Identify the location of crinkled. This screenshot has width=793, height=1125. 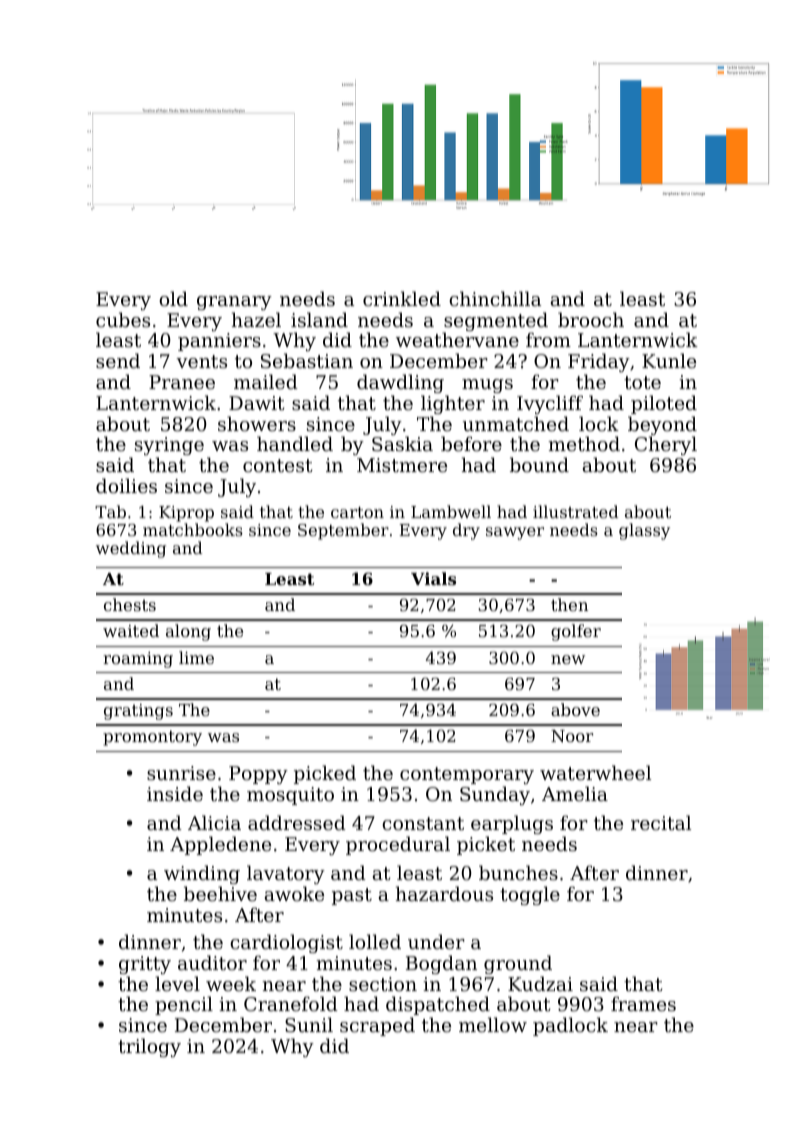
(402, 298).
